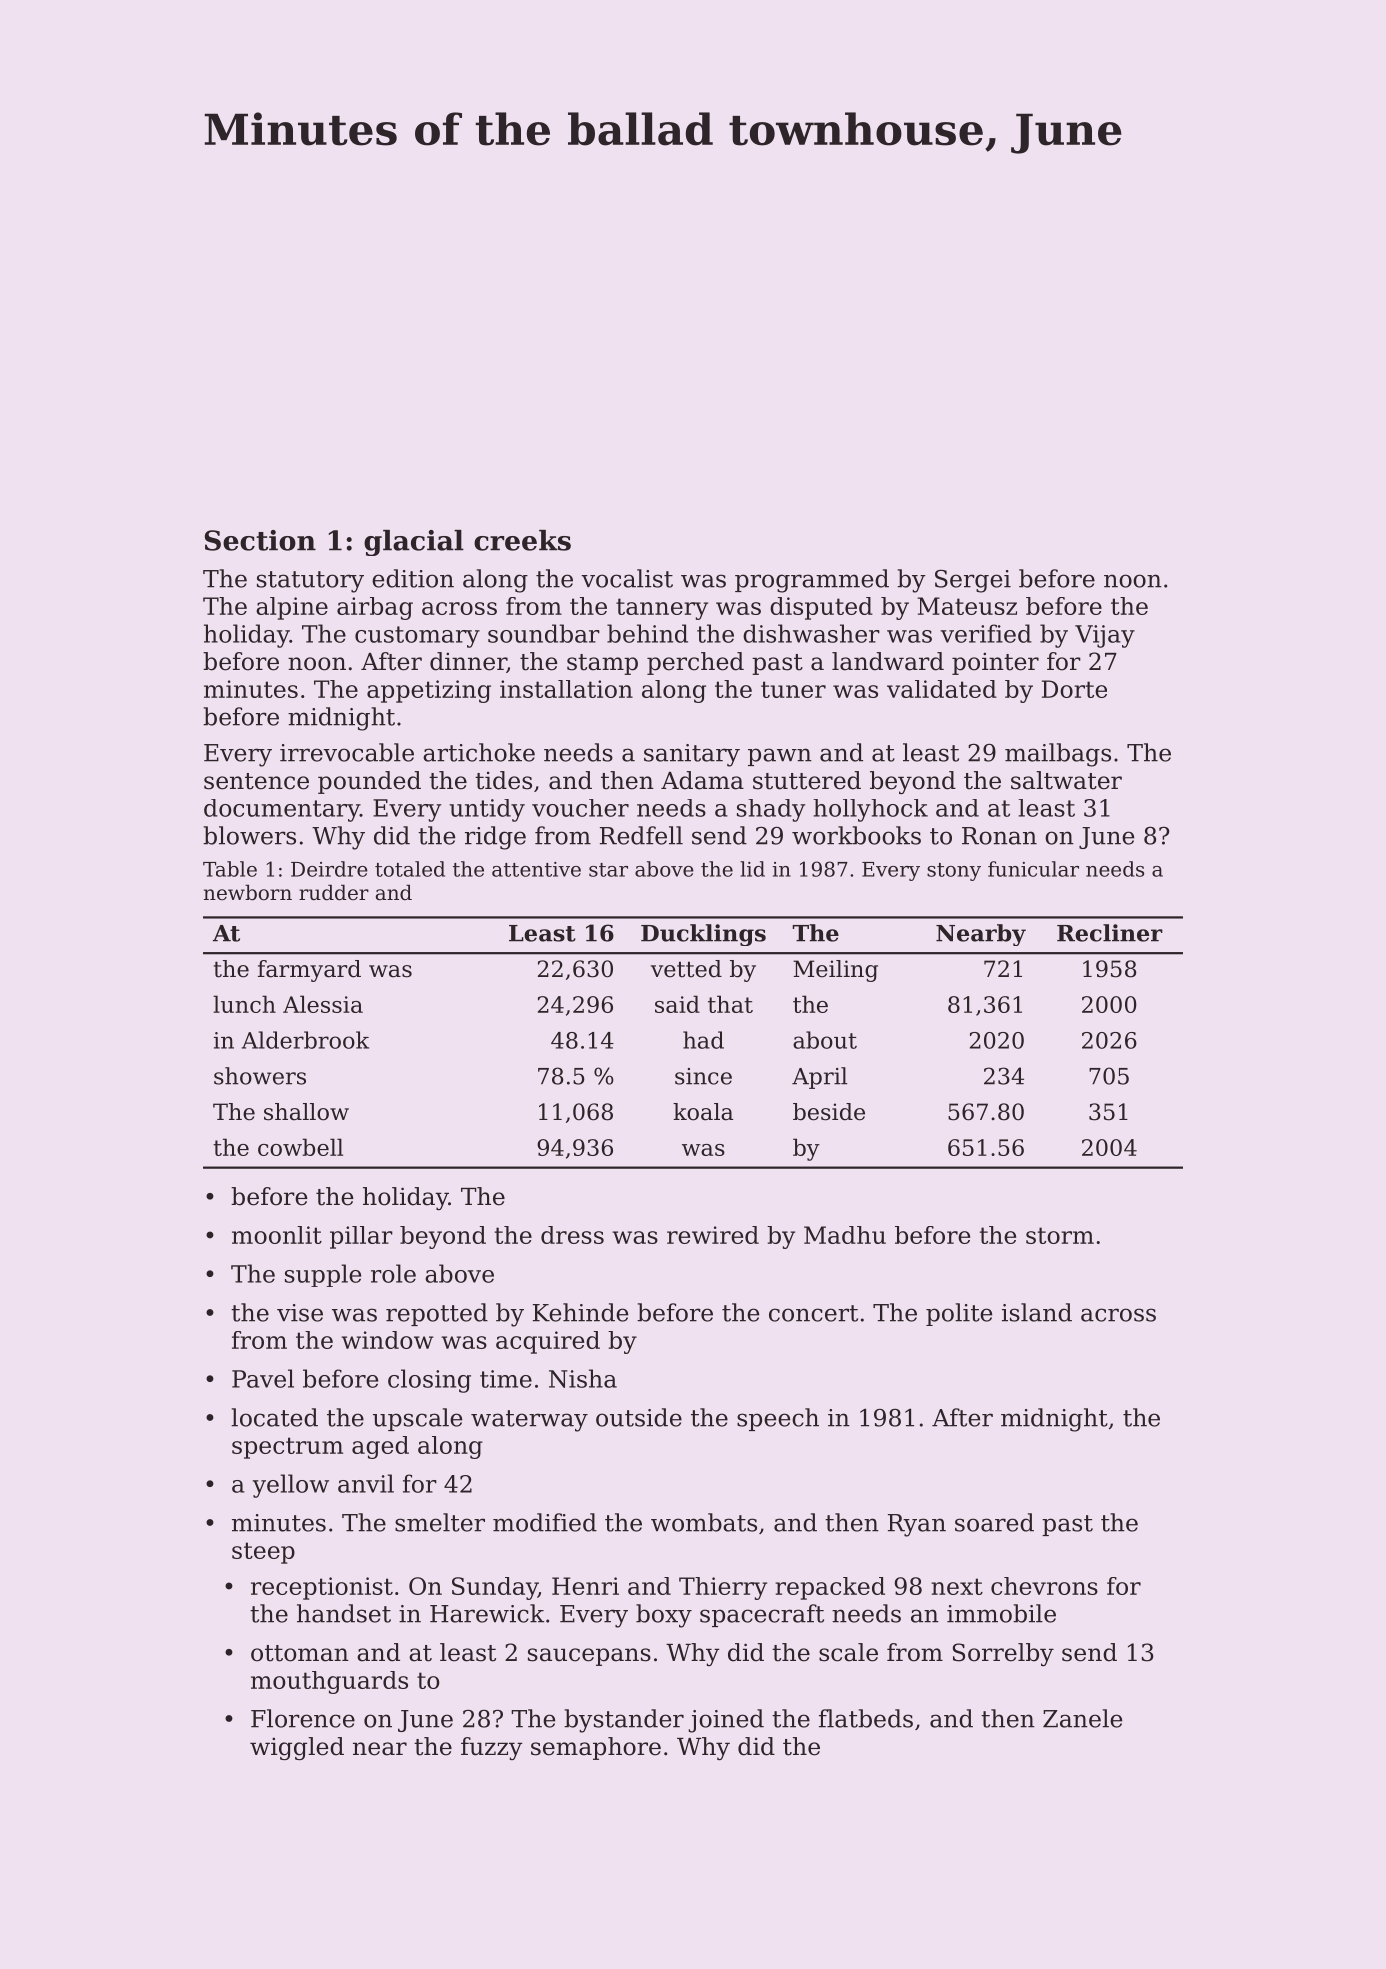 The height and width of the screenshot is (1969, 1386). Describe the element at coordinates (248, 892) in the screenshot. I see `newborn` at that location.
